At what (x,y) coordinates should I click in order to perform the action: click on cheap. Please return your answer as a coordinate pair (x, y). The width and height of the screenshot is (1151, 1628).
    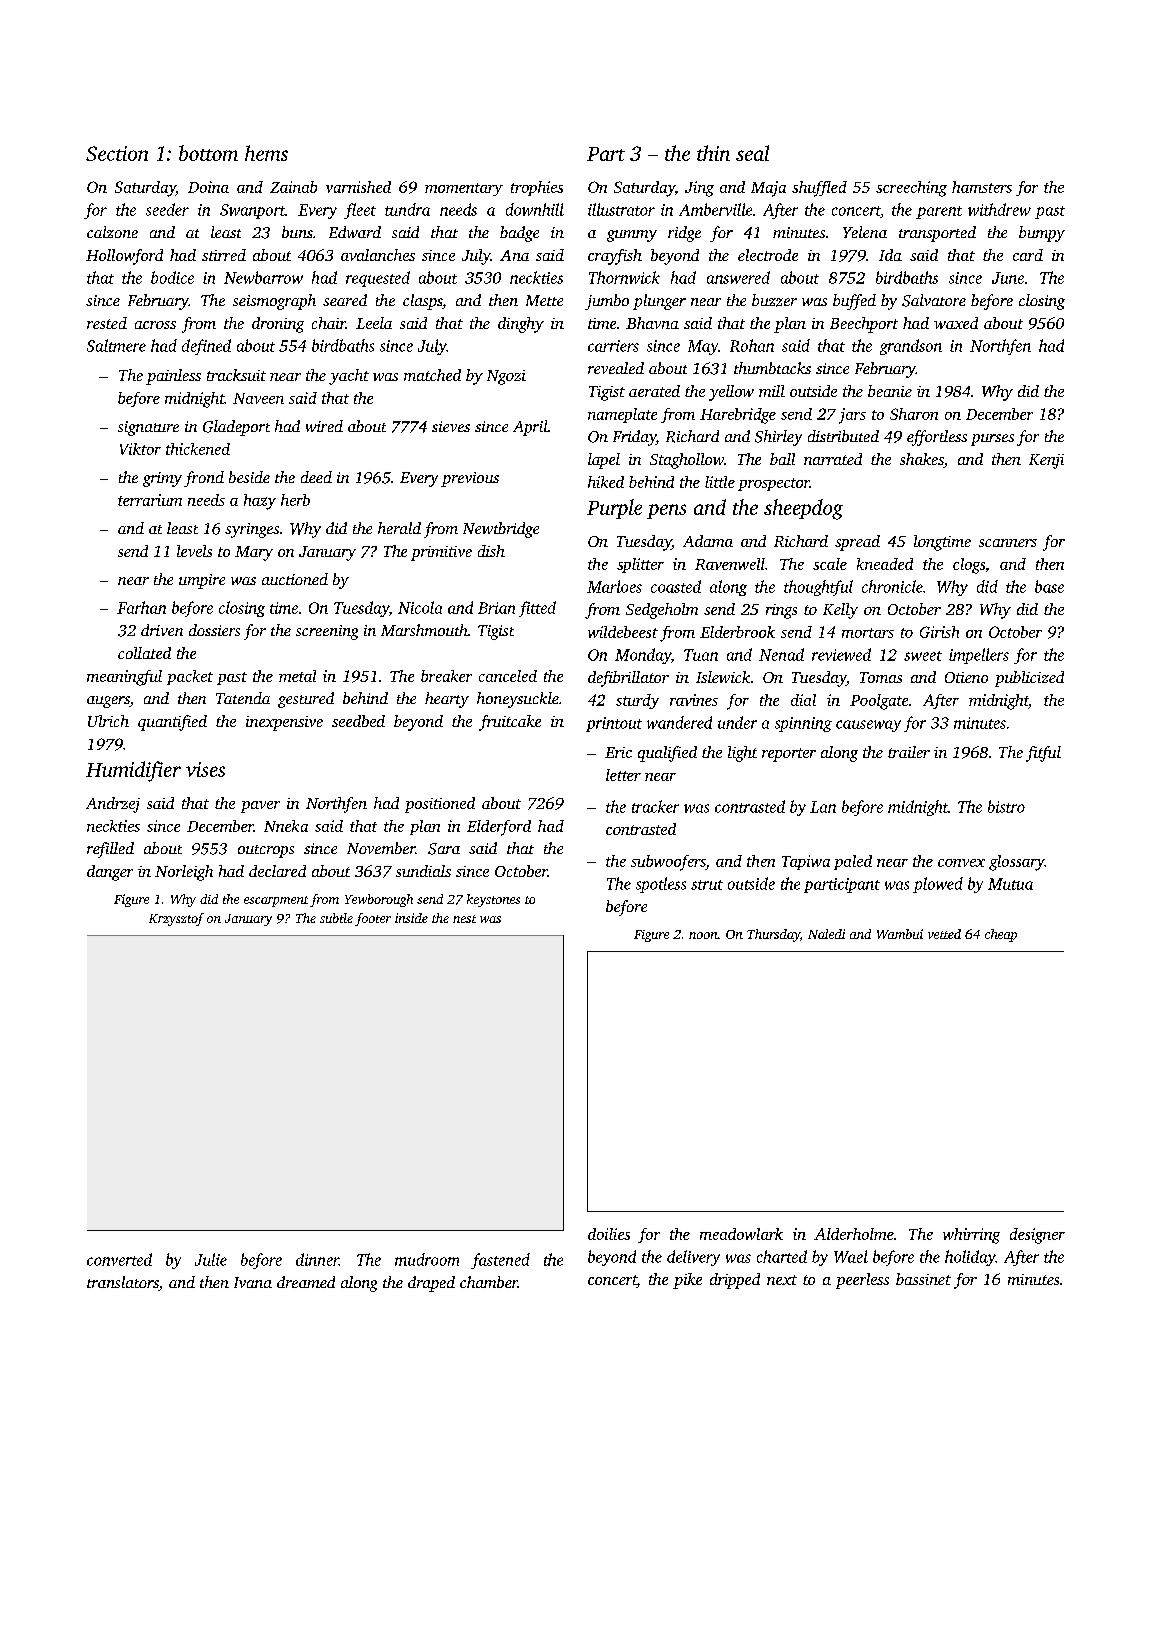
    Looking at the image, I should click on (1001, 935).
